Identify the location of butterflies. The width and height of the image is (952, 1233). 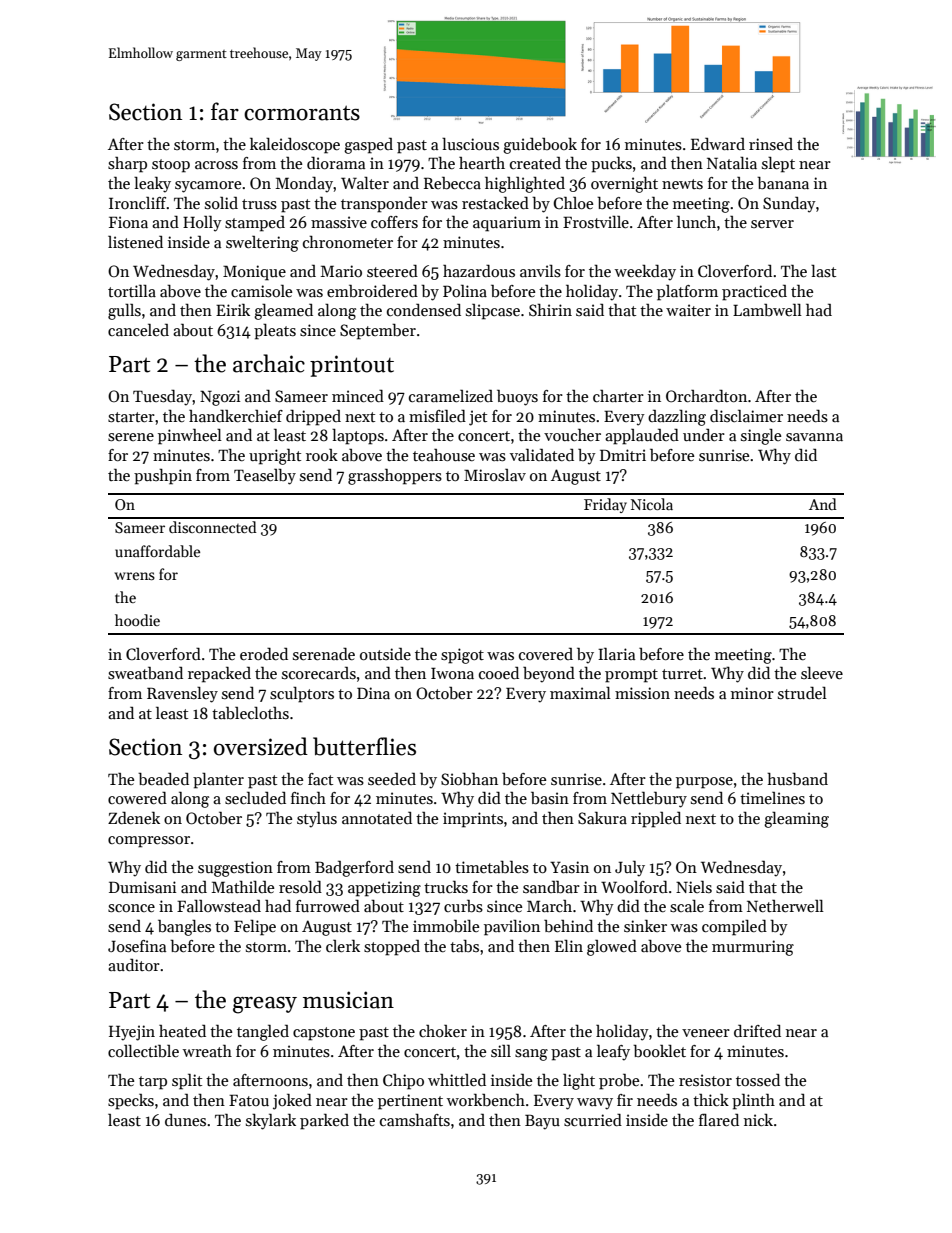
(364, 746).
